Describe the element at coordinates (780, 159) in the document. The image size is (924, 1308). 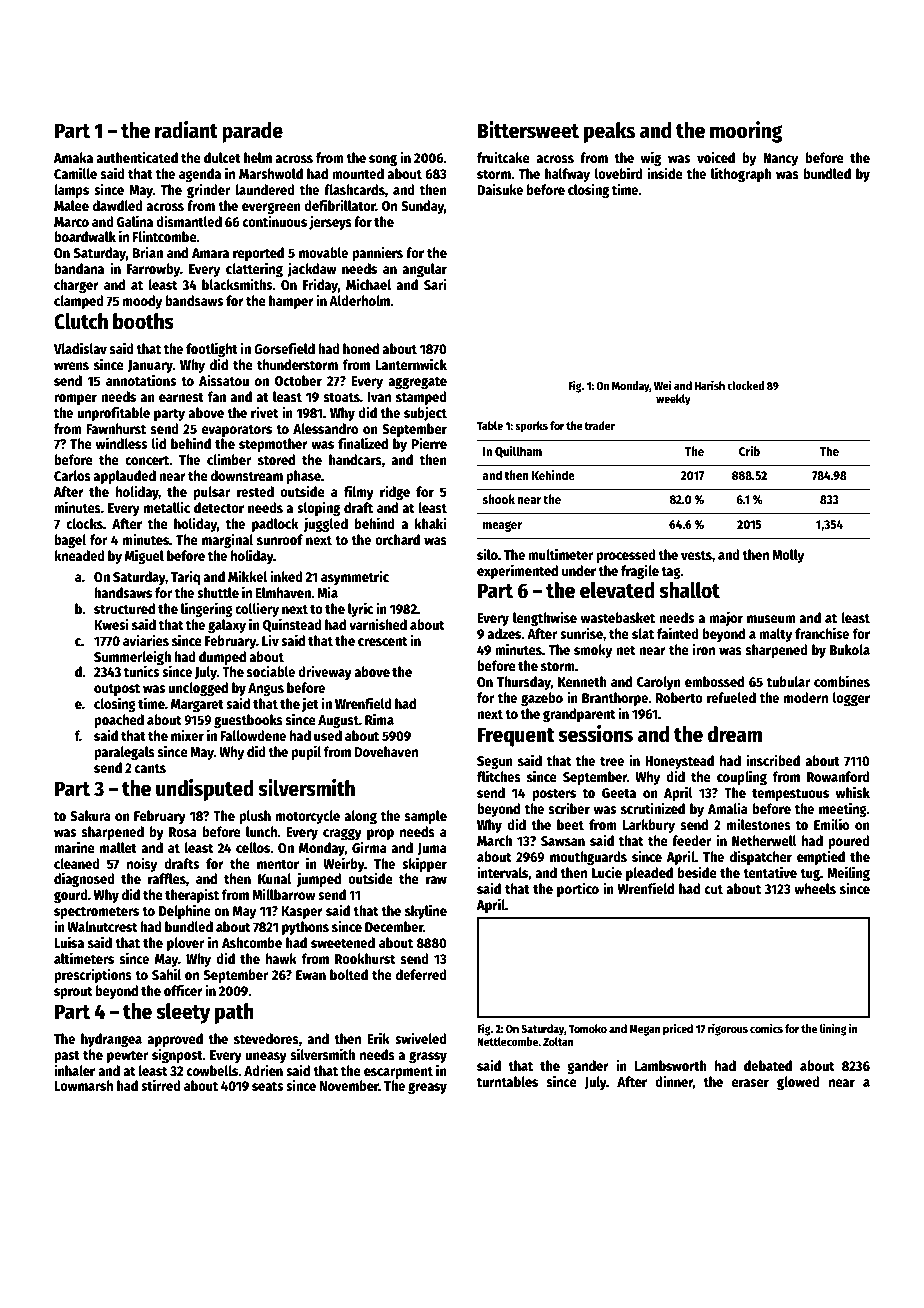
I see `Nancy` at that location.
